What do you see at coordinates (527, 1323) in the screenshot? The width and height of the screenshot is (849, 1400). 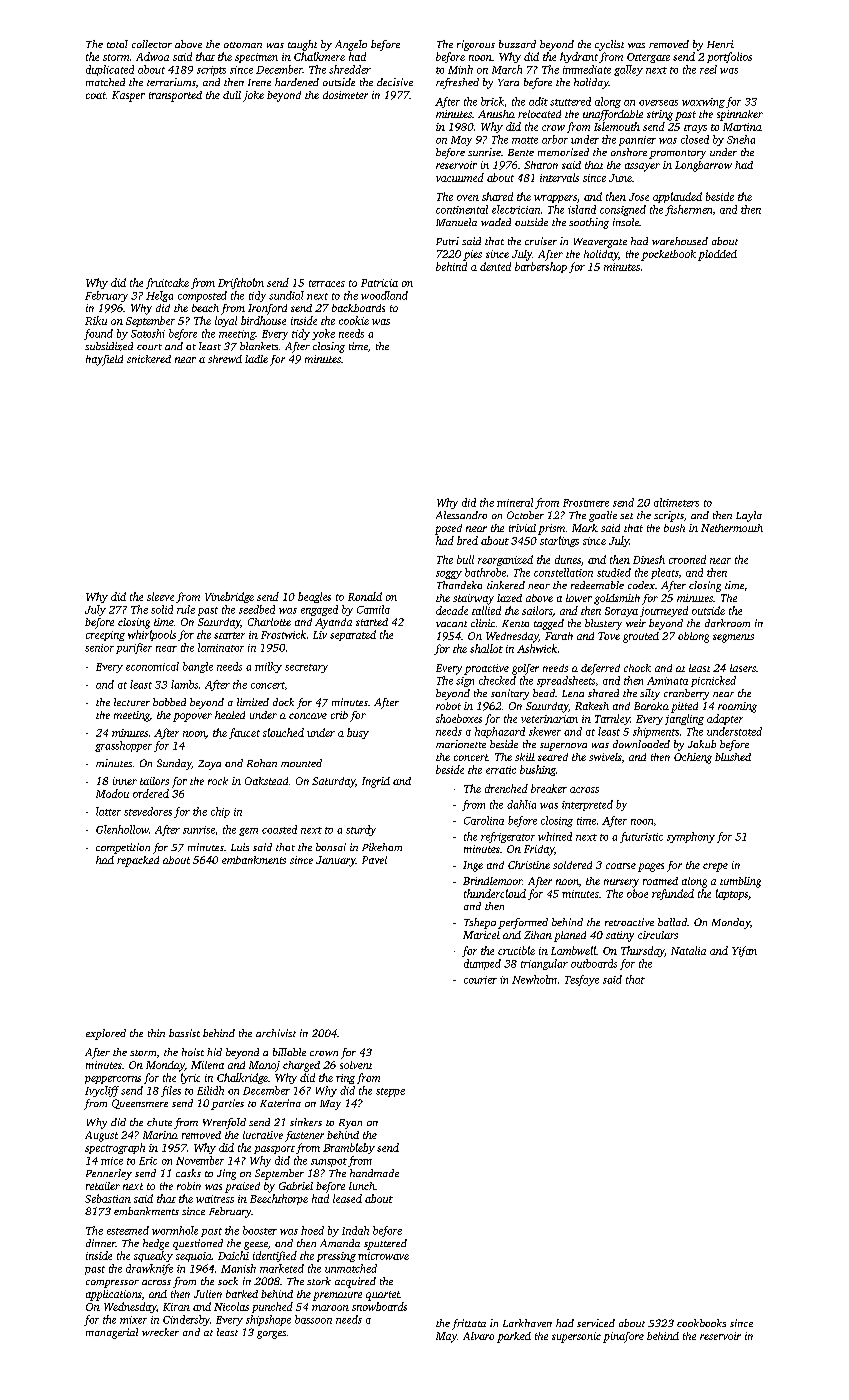 I see `Larkhaven` at bounding box center [527, 1323].
